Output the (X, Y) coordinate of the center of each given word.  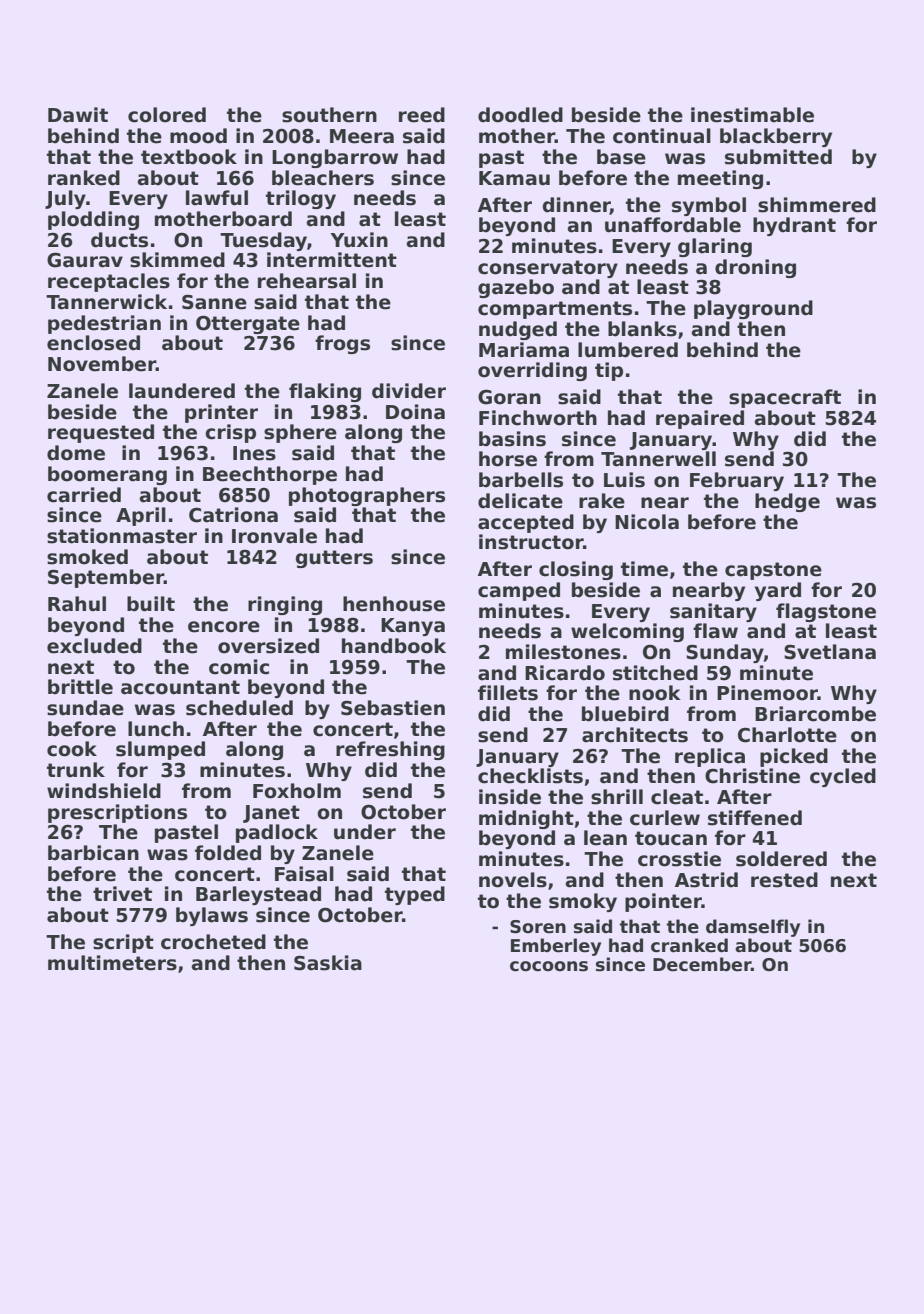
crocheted (213, 942)
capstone (773, 571)
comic (239, 667)
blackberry (776, 137)
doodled (520, 115)
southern (329, 115)
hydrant (794, 226)
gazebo (516, 288)
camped (519, 591)
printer (221, 413)
